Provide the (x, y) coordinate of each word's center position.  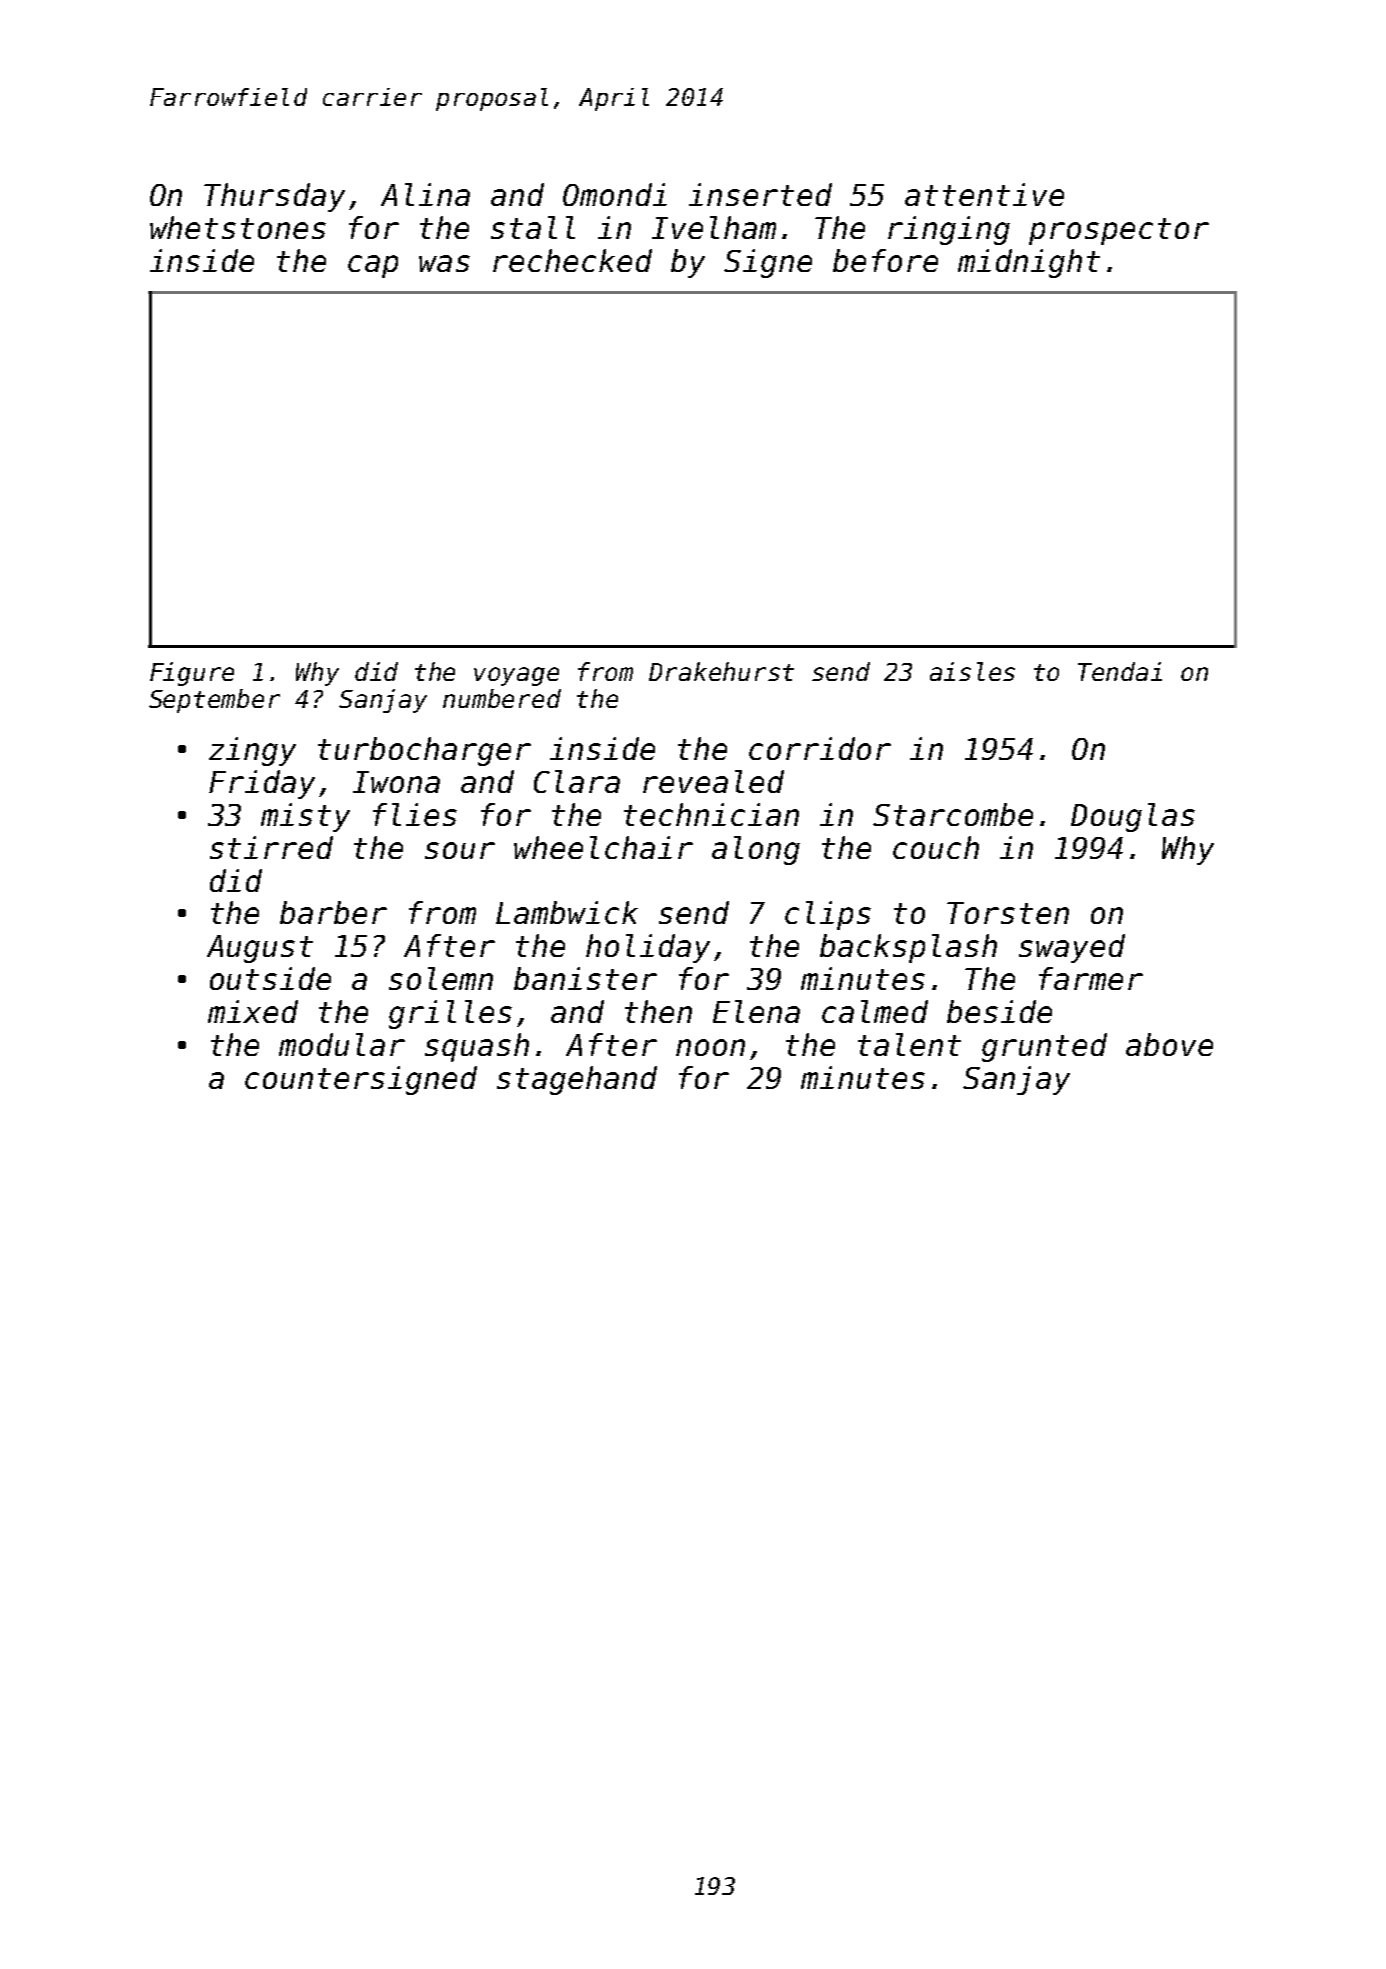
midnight (1029, 263)
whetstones (238, 227)
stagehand (577, 1080)
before (885, 260)
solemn (441, 978)
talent (909, 1044)
